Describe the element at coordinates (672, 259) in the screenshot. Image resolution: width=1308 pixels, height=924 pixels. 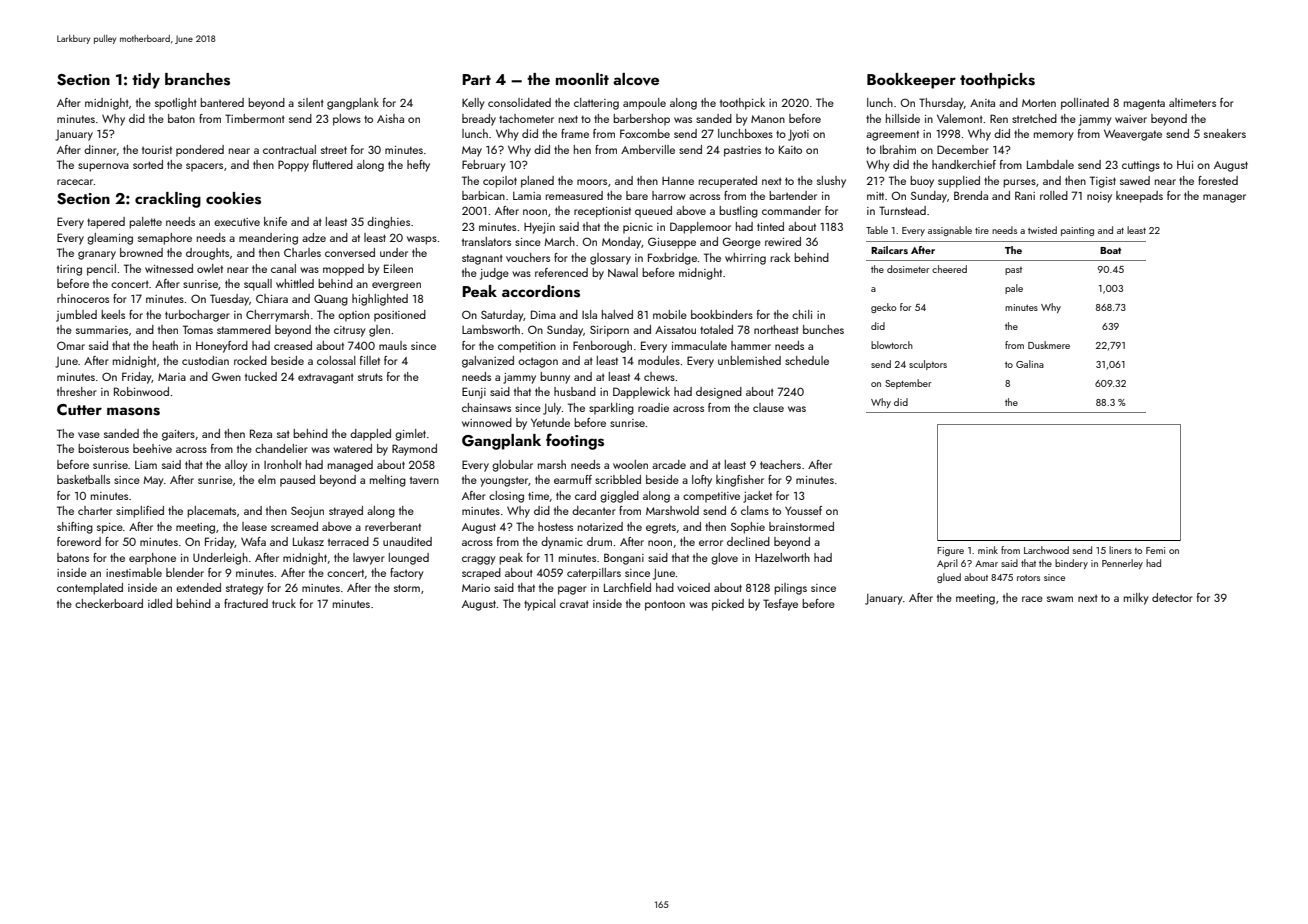
I see `Foxbridge` at that location.
